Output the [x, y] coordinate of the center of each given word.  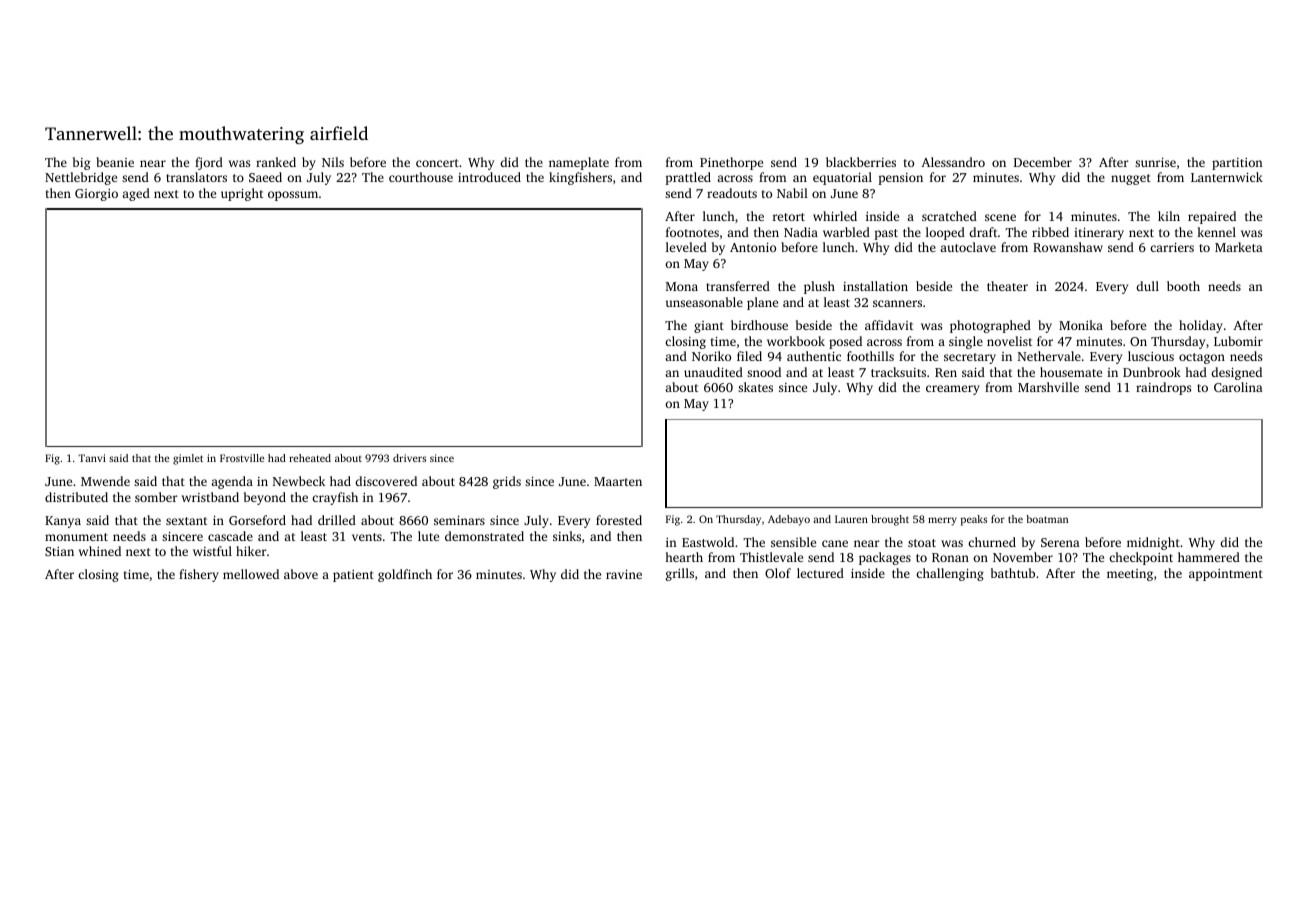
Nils [333, 162]
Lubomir [1238, 341]
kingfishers [580, 178]
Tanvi [92, 458]
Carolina [1238, 387]
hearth [684, 557]
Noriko [711, 356]
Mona [682, 286]
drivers [409, 458]
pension [900, 179]
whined [100, 551]
